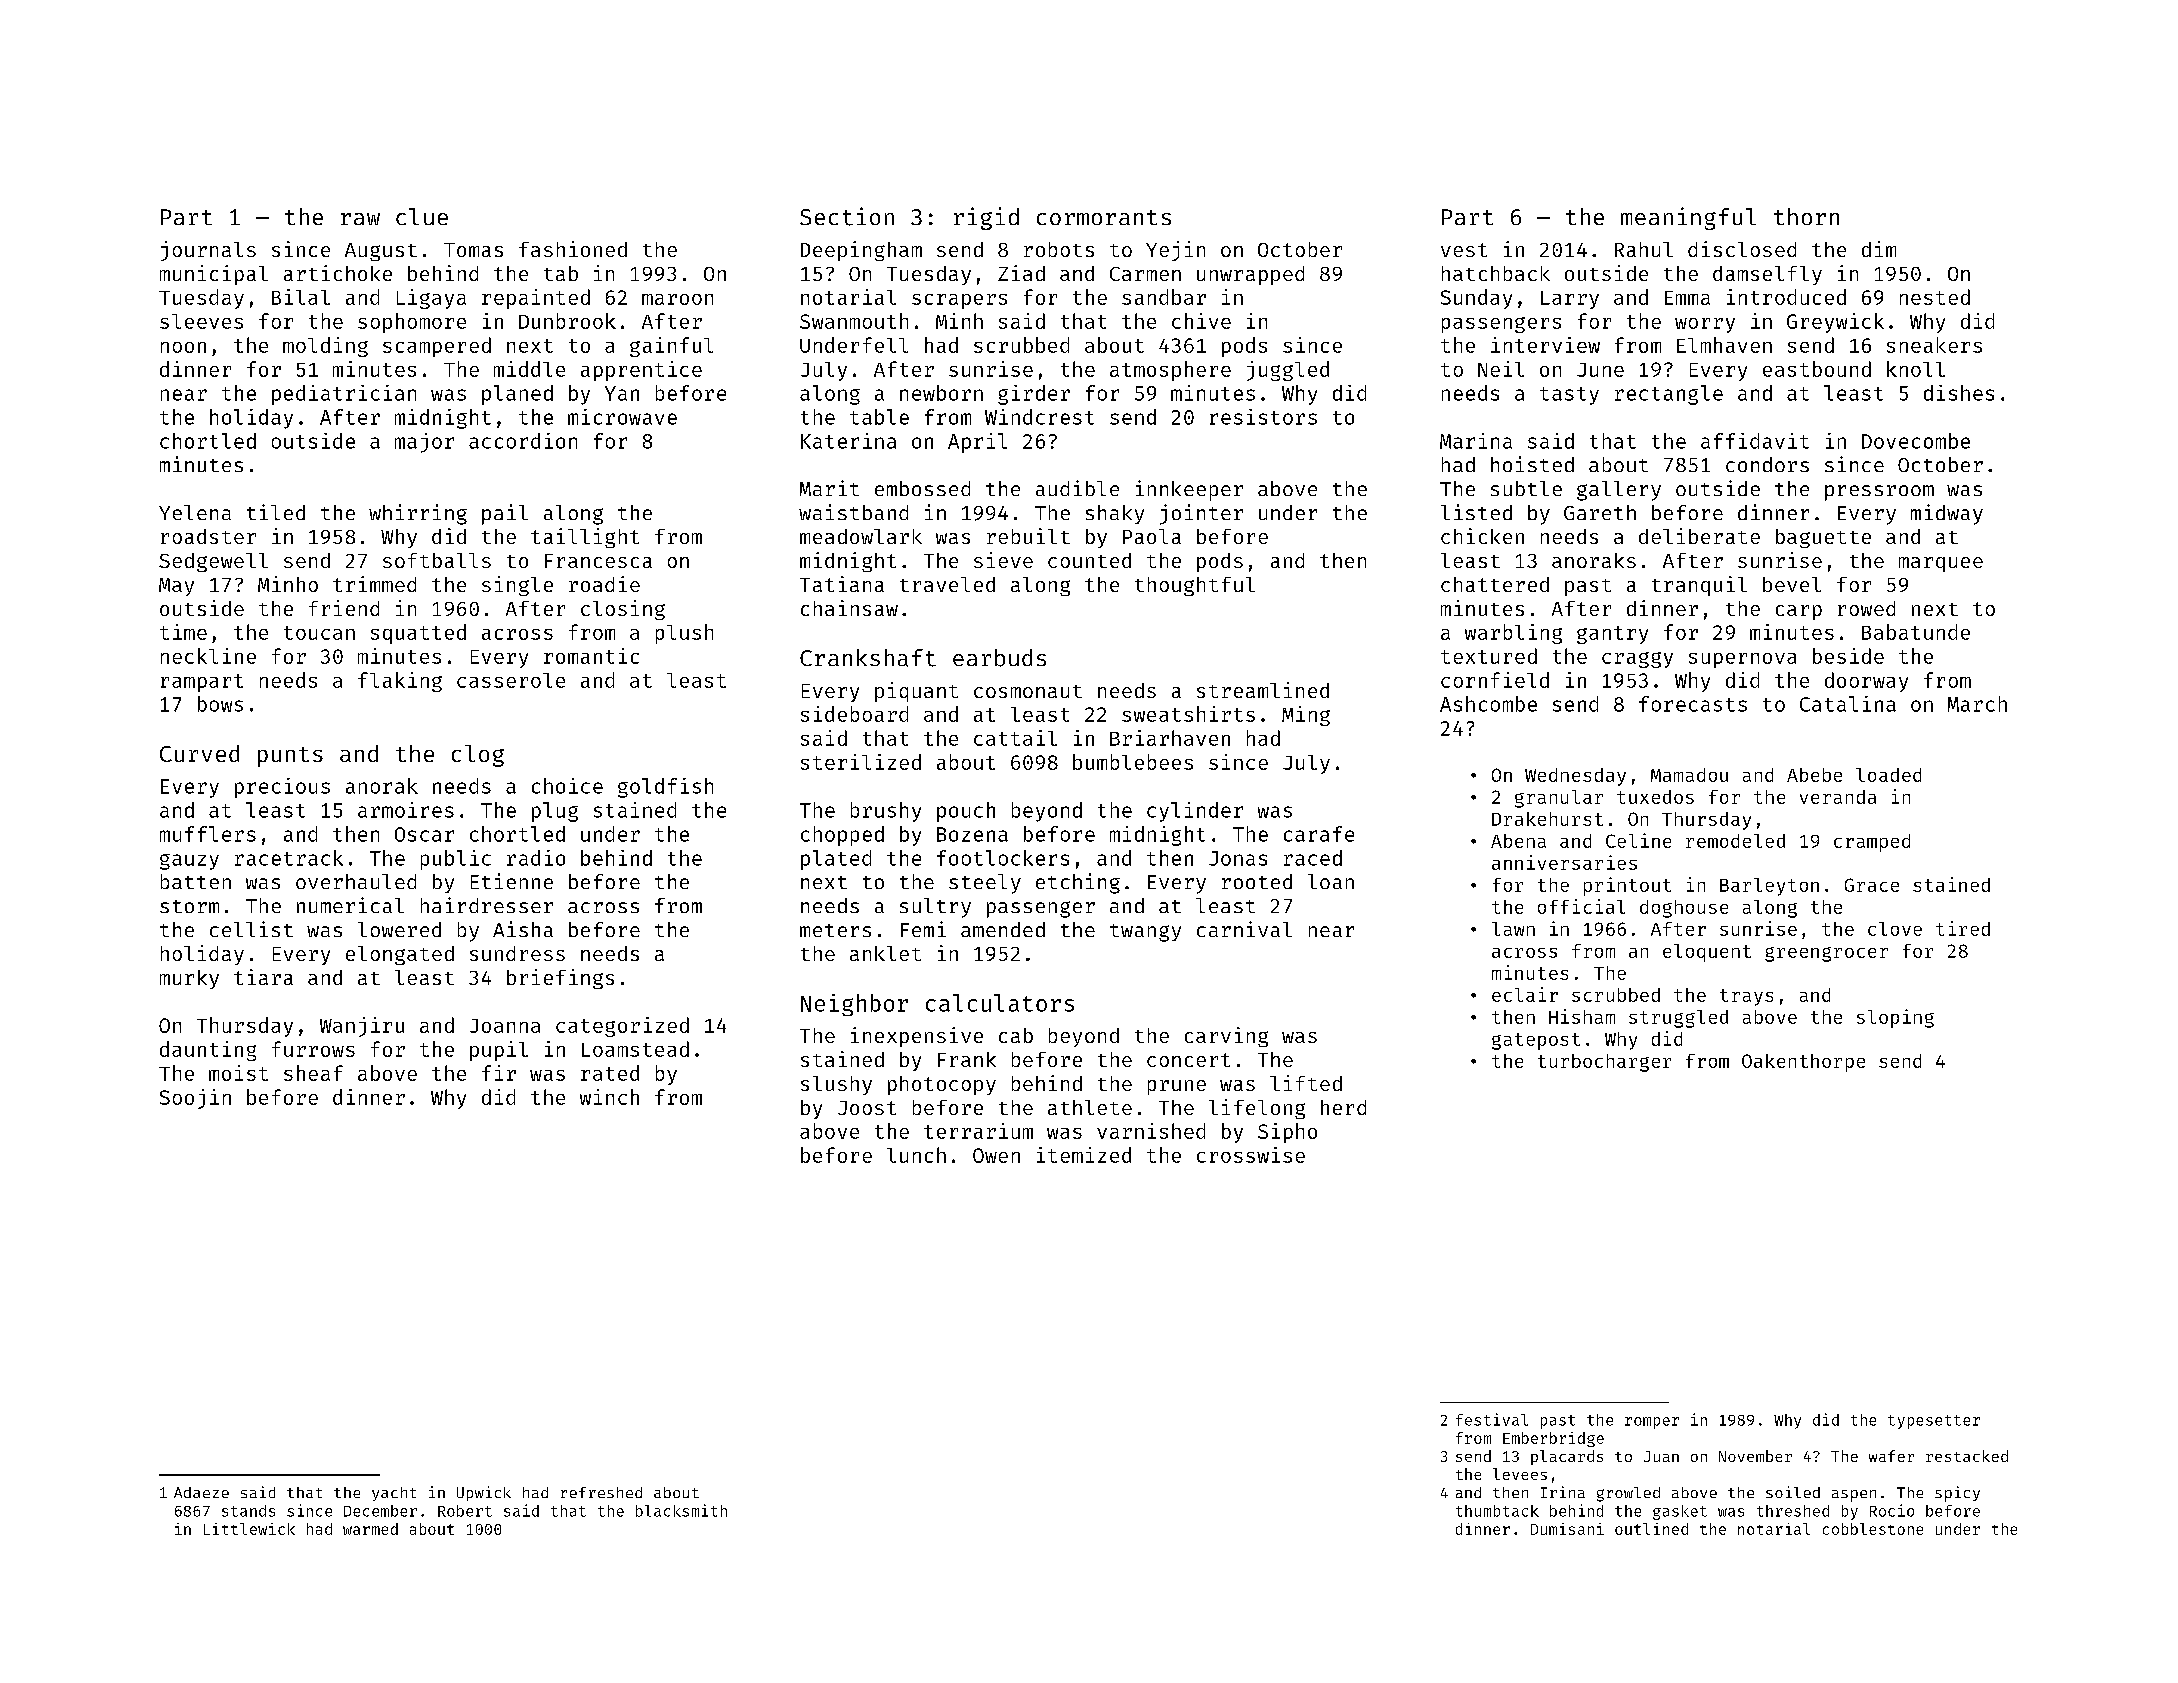 This image has width=2178, height=1683. I want to click on warmed, so click(370, 1529).
